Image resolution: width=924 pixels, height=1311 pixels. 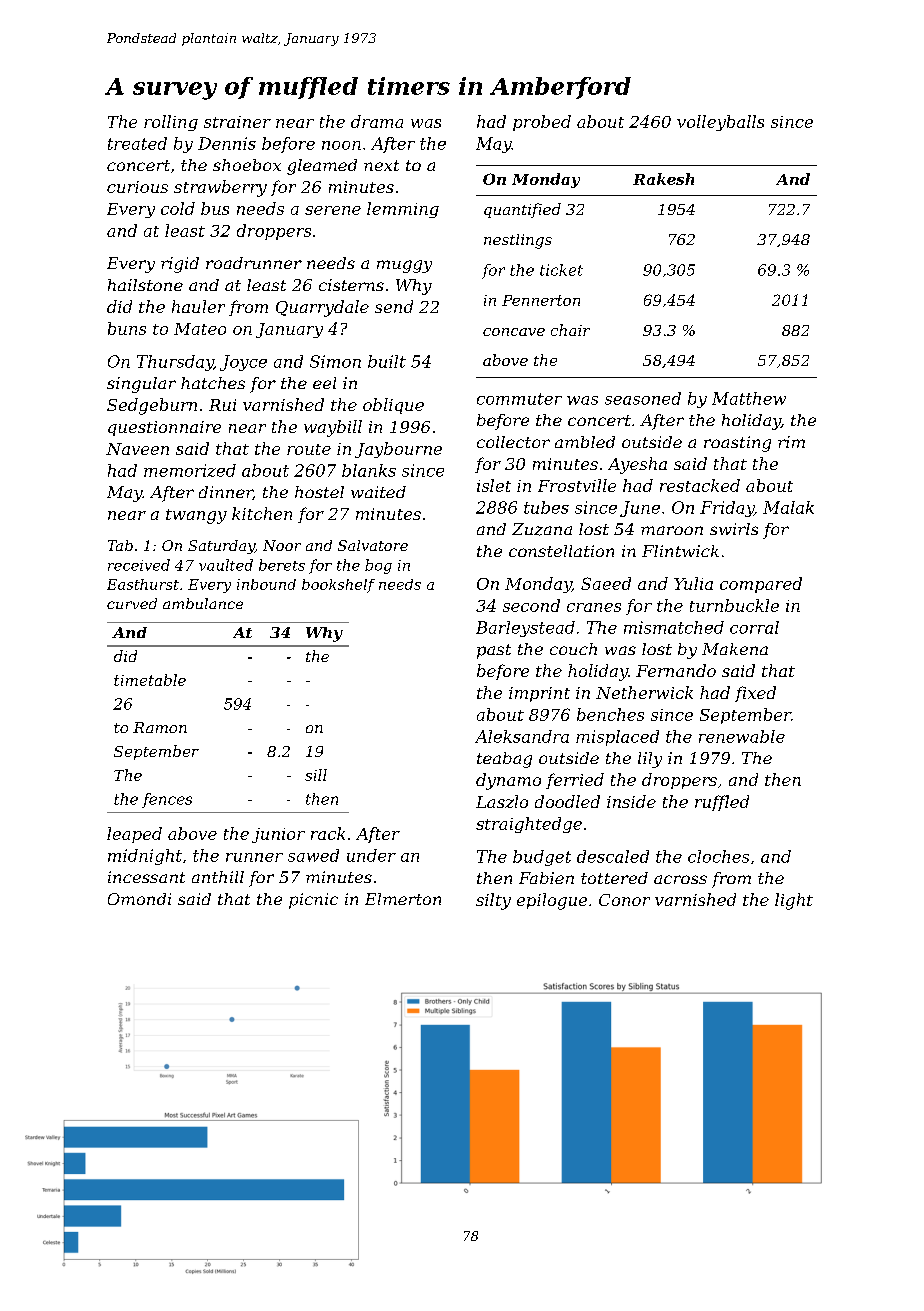 I want to click on serene, so click(x=333, y=210).
